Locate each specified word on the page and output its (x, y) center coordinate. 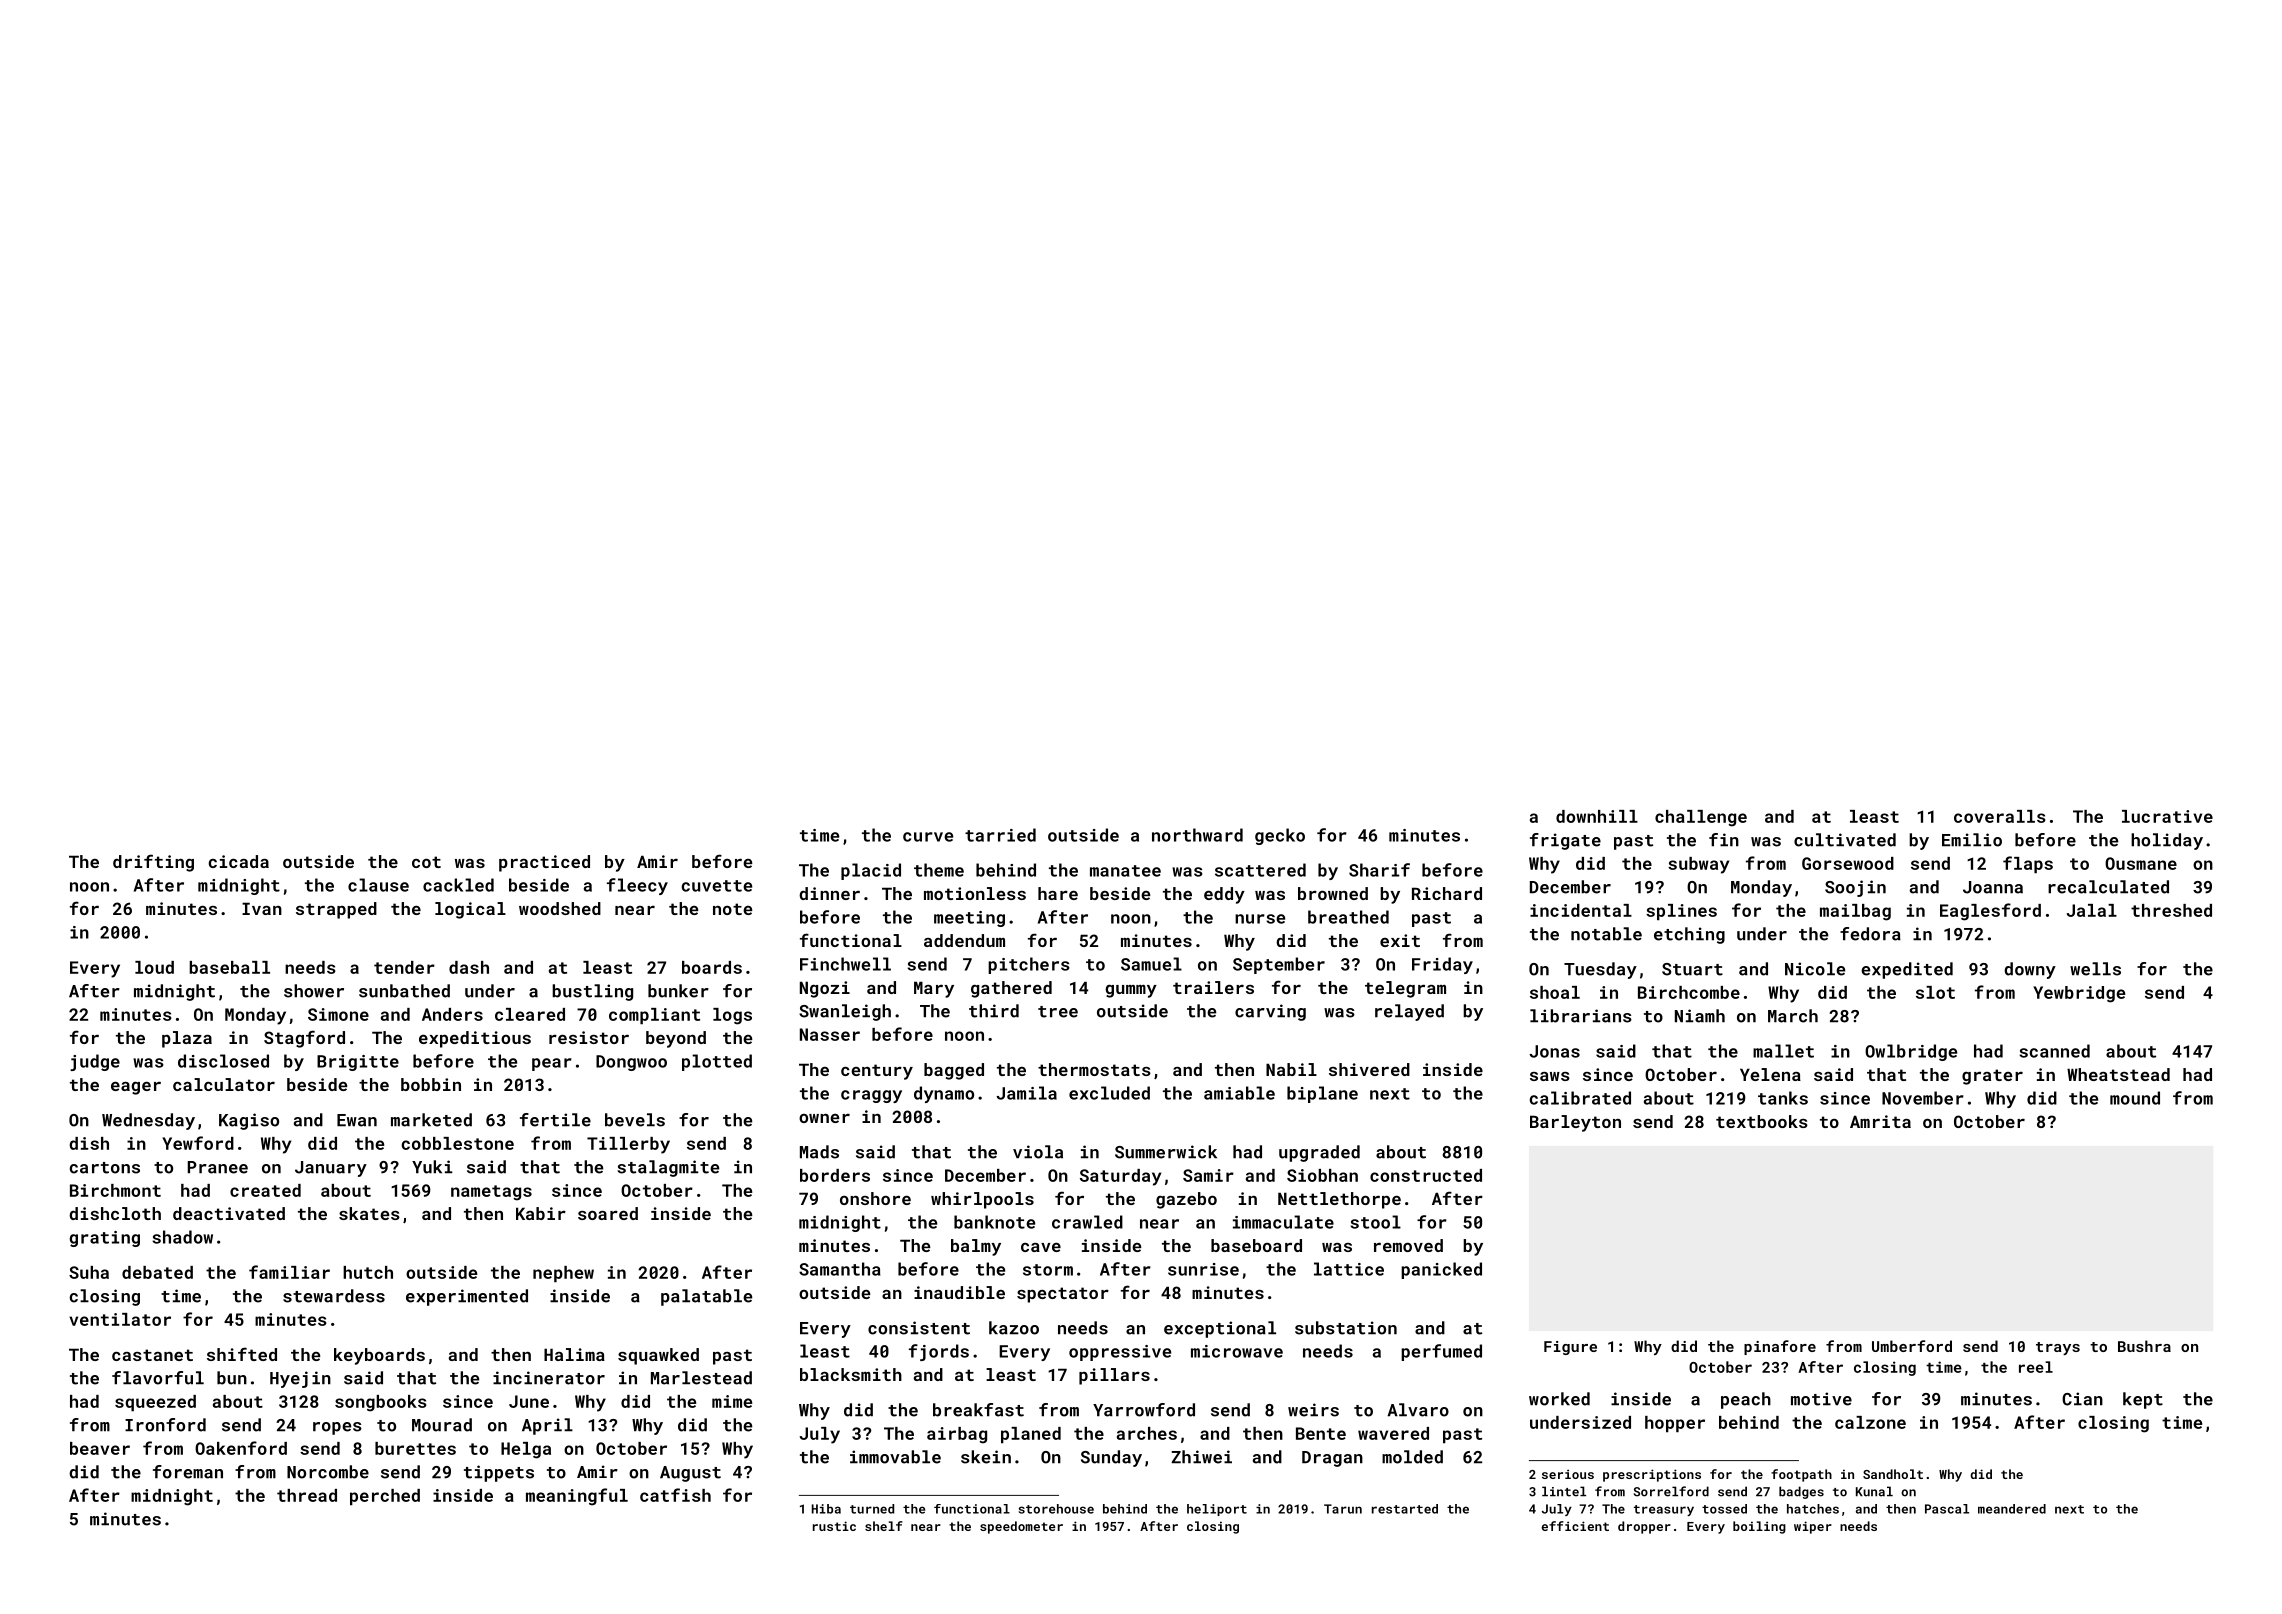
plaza (187, 1039)
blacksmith (851, 1374)
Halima (574, 1354)
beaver (100, 1448)
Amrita (1880, 1121)
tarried (1000, 835)
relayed (1409, 1012)
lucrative (2167, 816)
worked (1559, 1399)
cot (426, 862)
